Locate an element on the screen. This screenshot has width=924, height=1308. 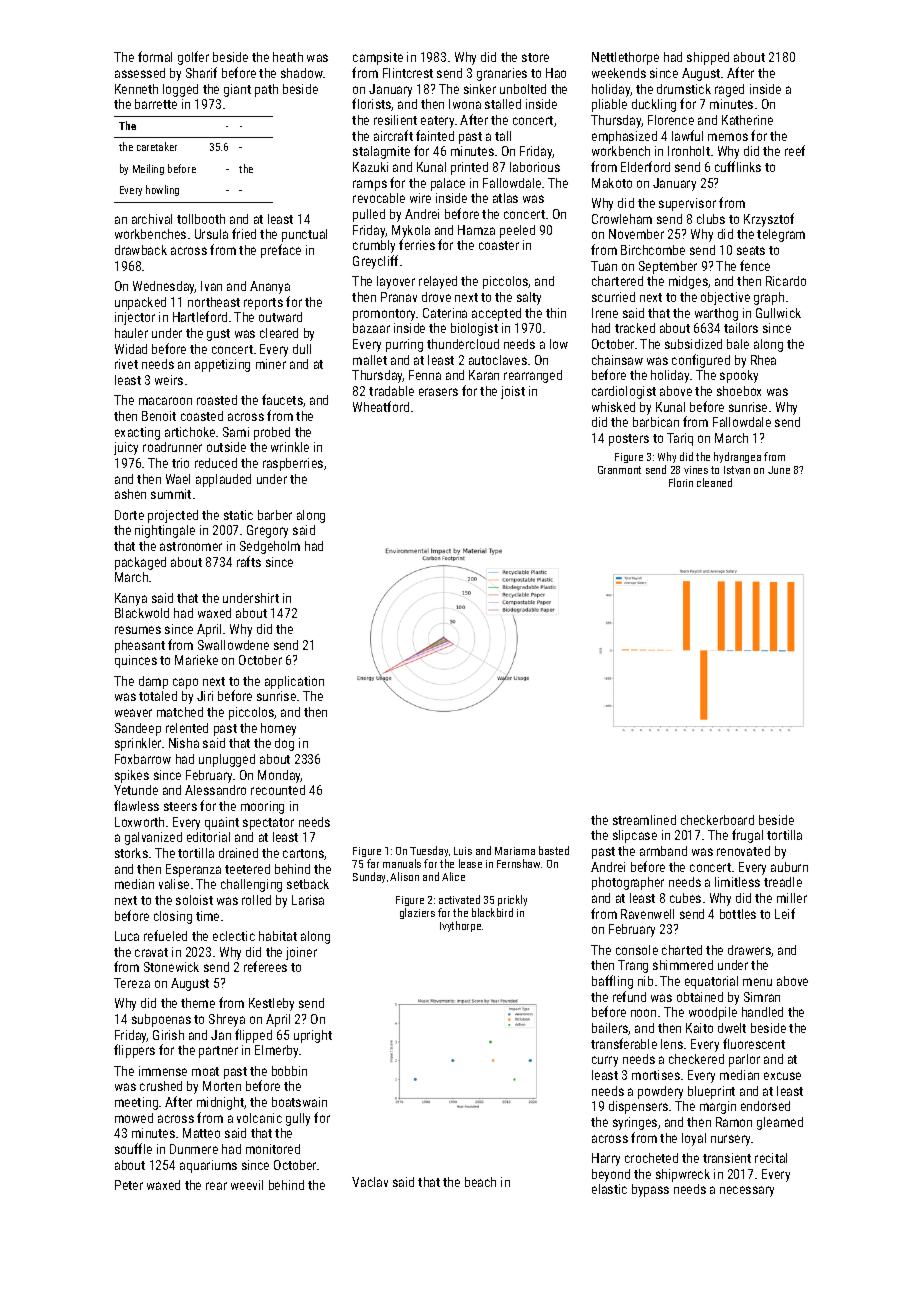
Peter is located at coordinates (129, 1185).
